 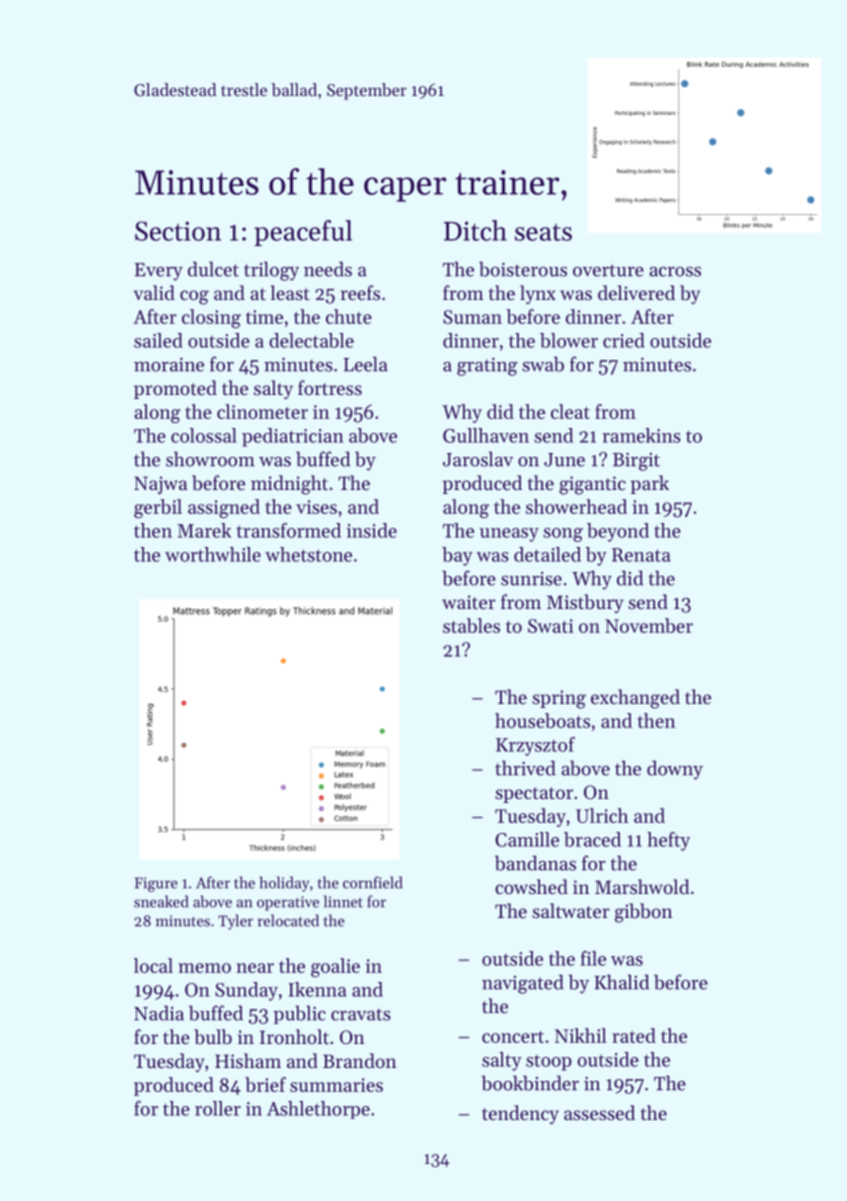 I want to click on peaceful, so click(x=303, y=233).
